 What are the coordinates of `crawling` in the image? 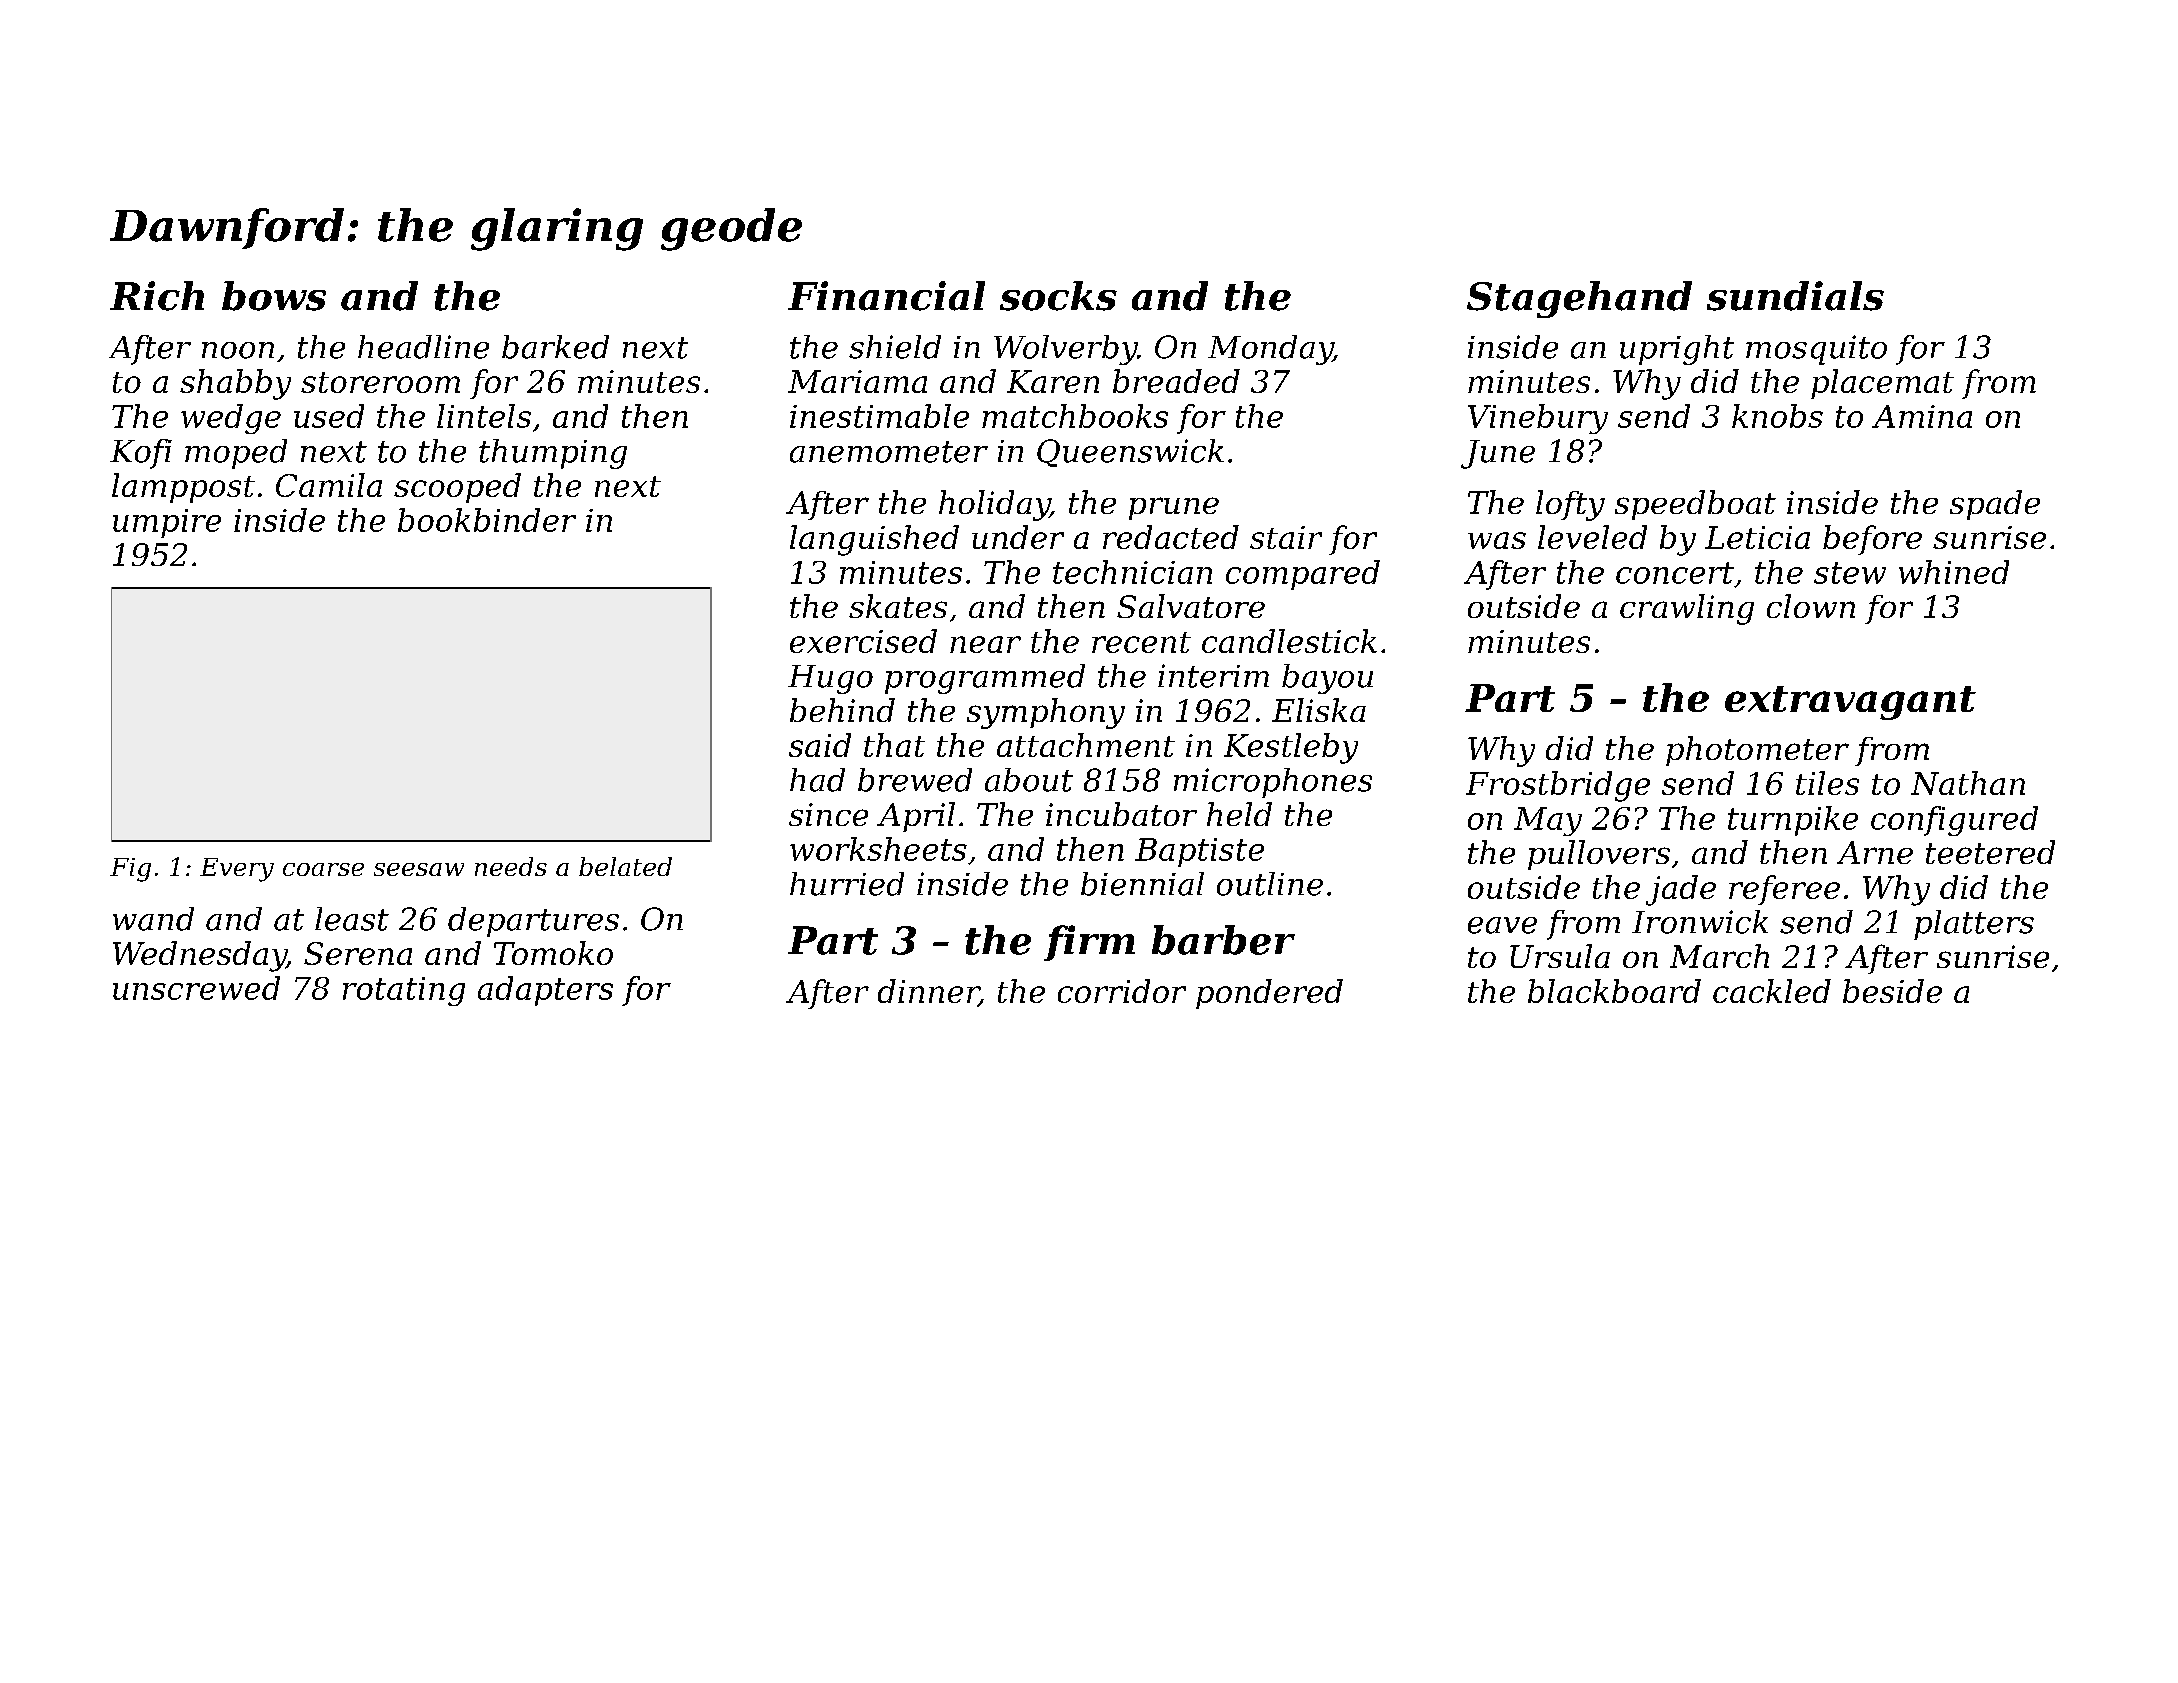 It's located at (1687, 609).
